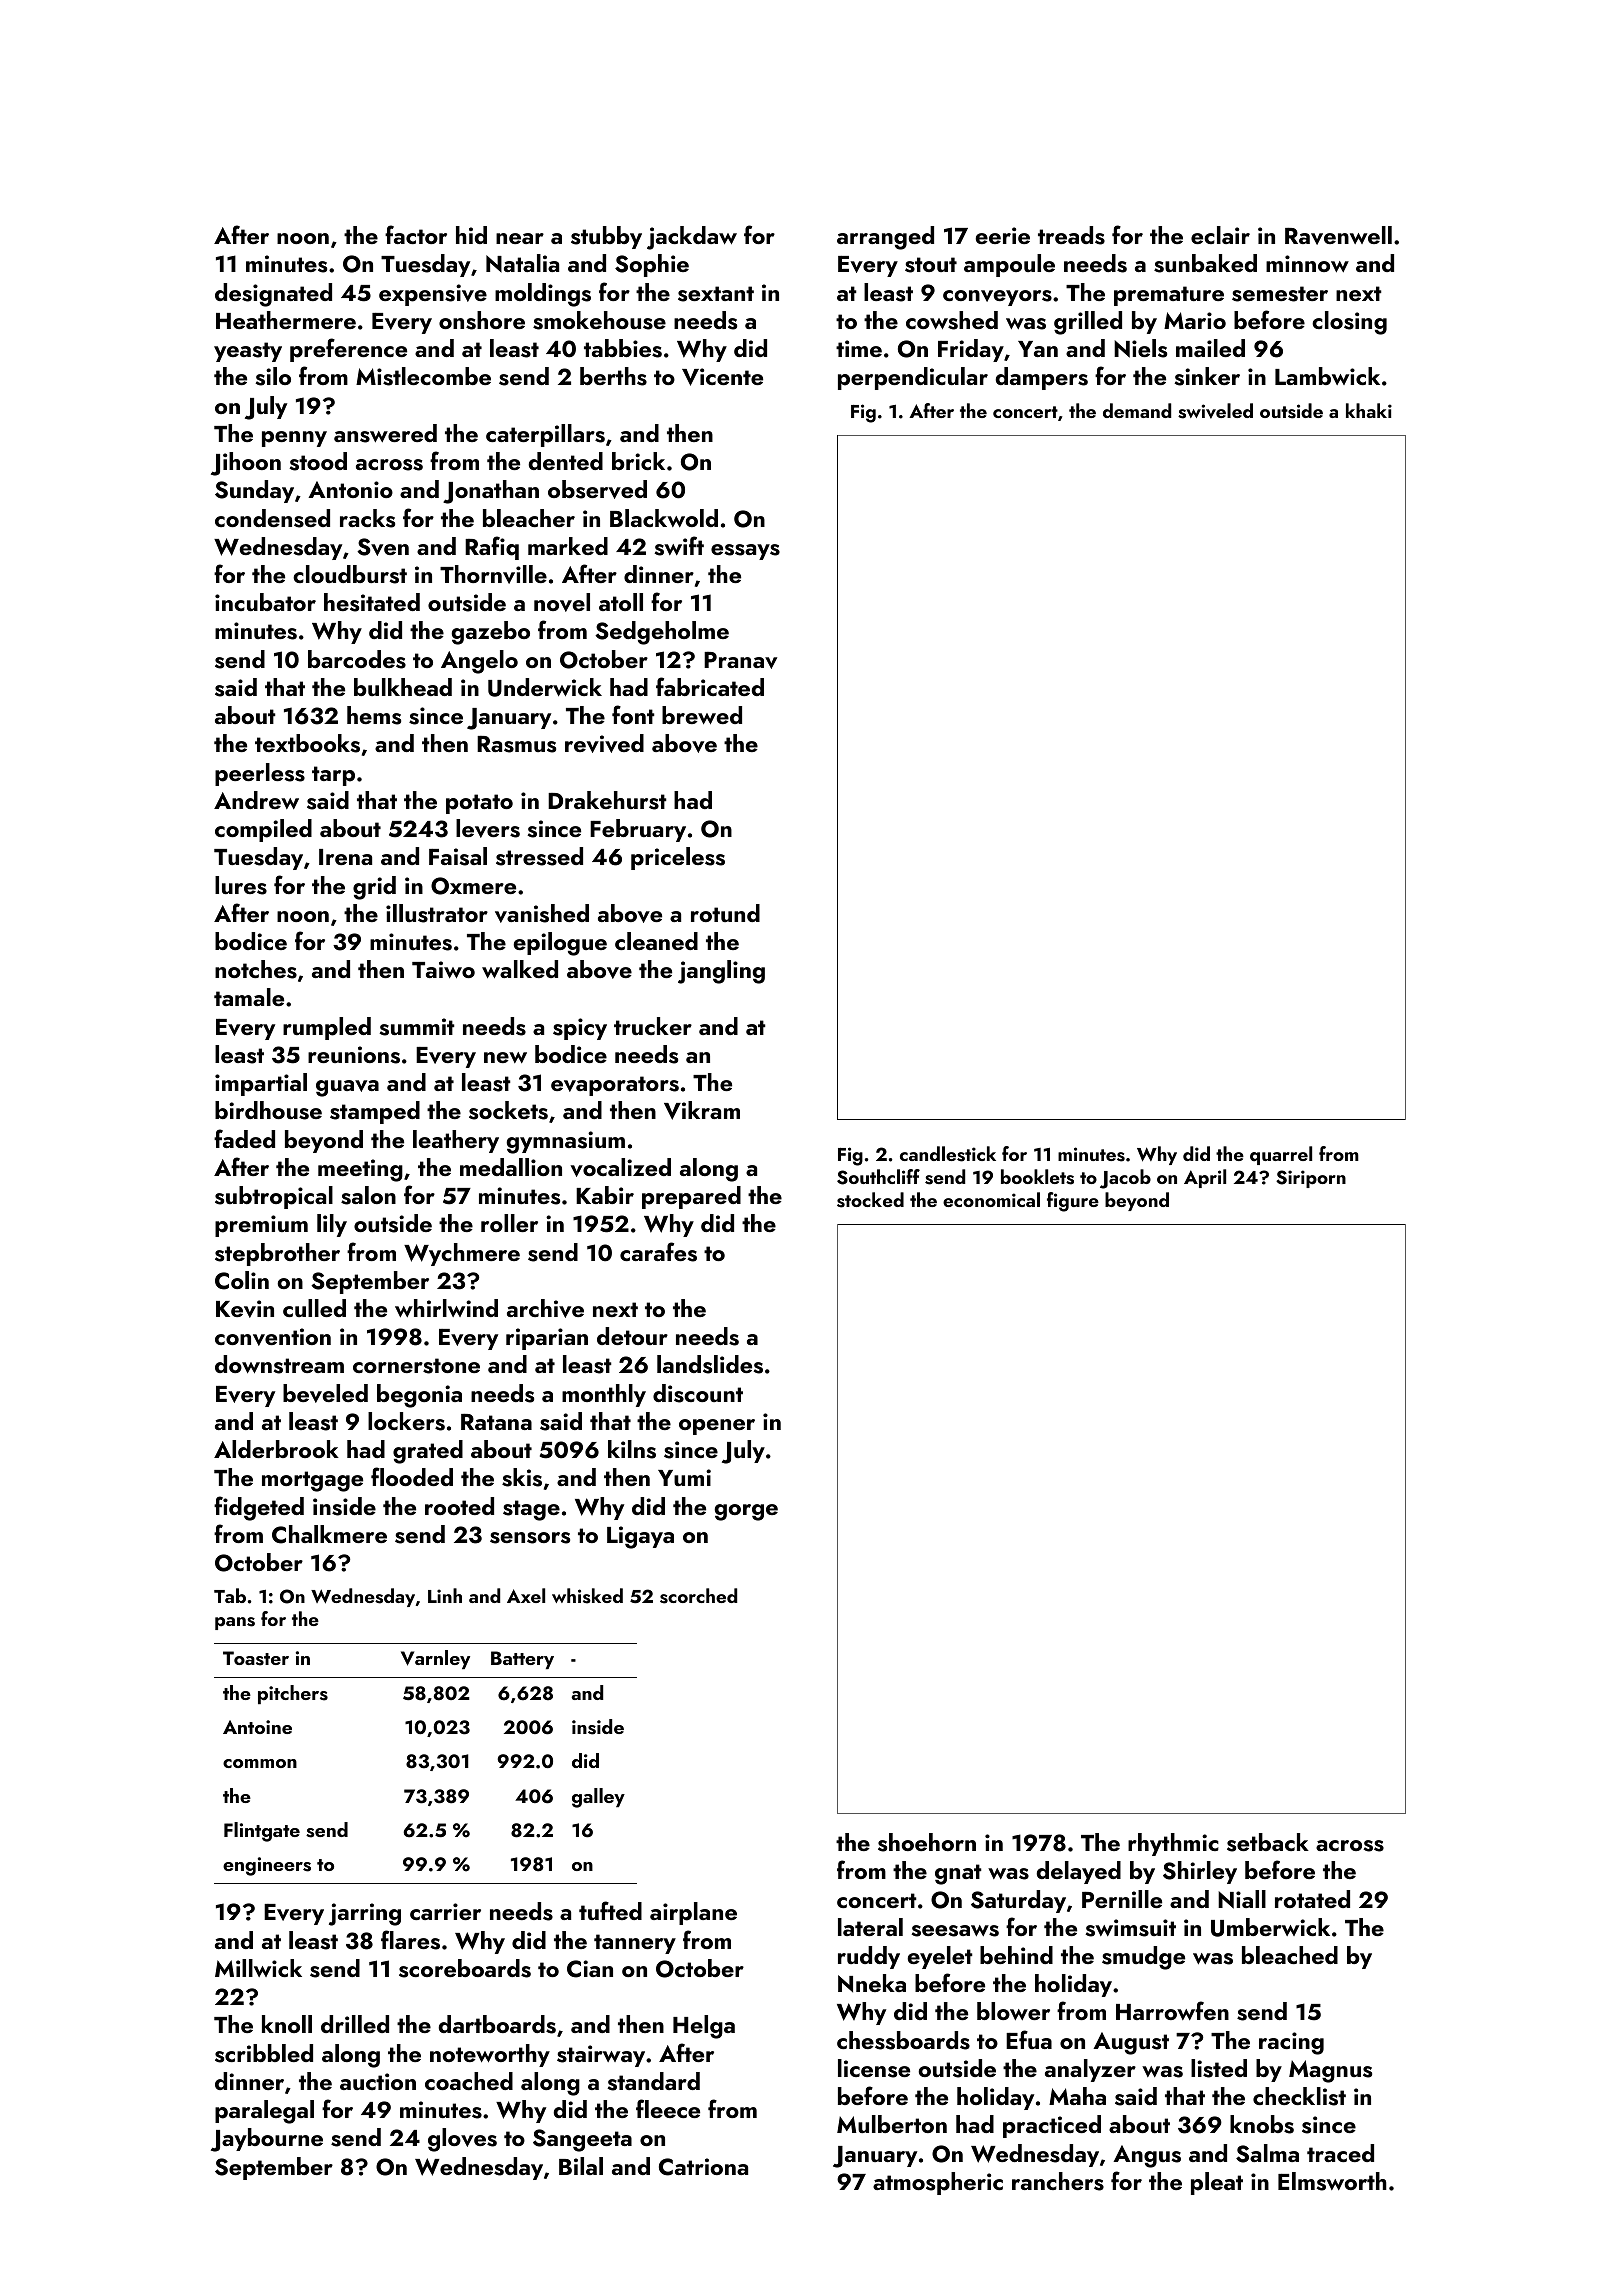 The image size is (1620, 2292). I want to click on trucker, so click(653, 1026).
